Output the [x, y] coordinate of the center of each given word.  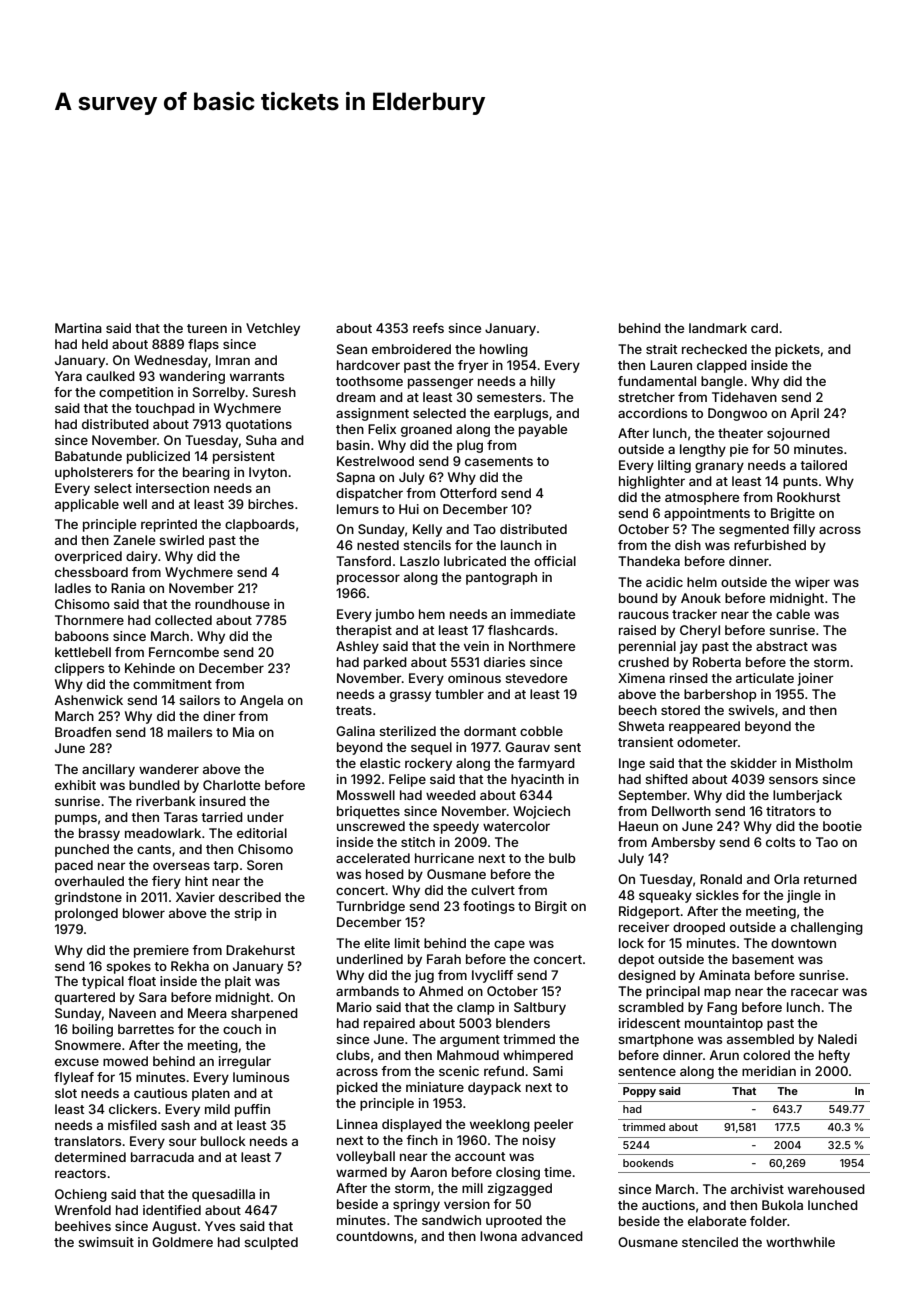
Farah [444, 959]
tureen [207, 328]
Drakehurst [260, 950]
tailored [823, 465]
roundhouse [232, 604]
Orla [786, 879]
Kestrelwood [375, 461]
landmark [718, 328]
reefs [428, 328]
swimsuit [106, 1242]
